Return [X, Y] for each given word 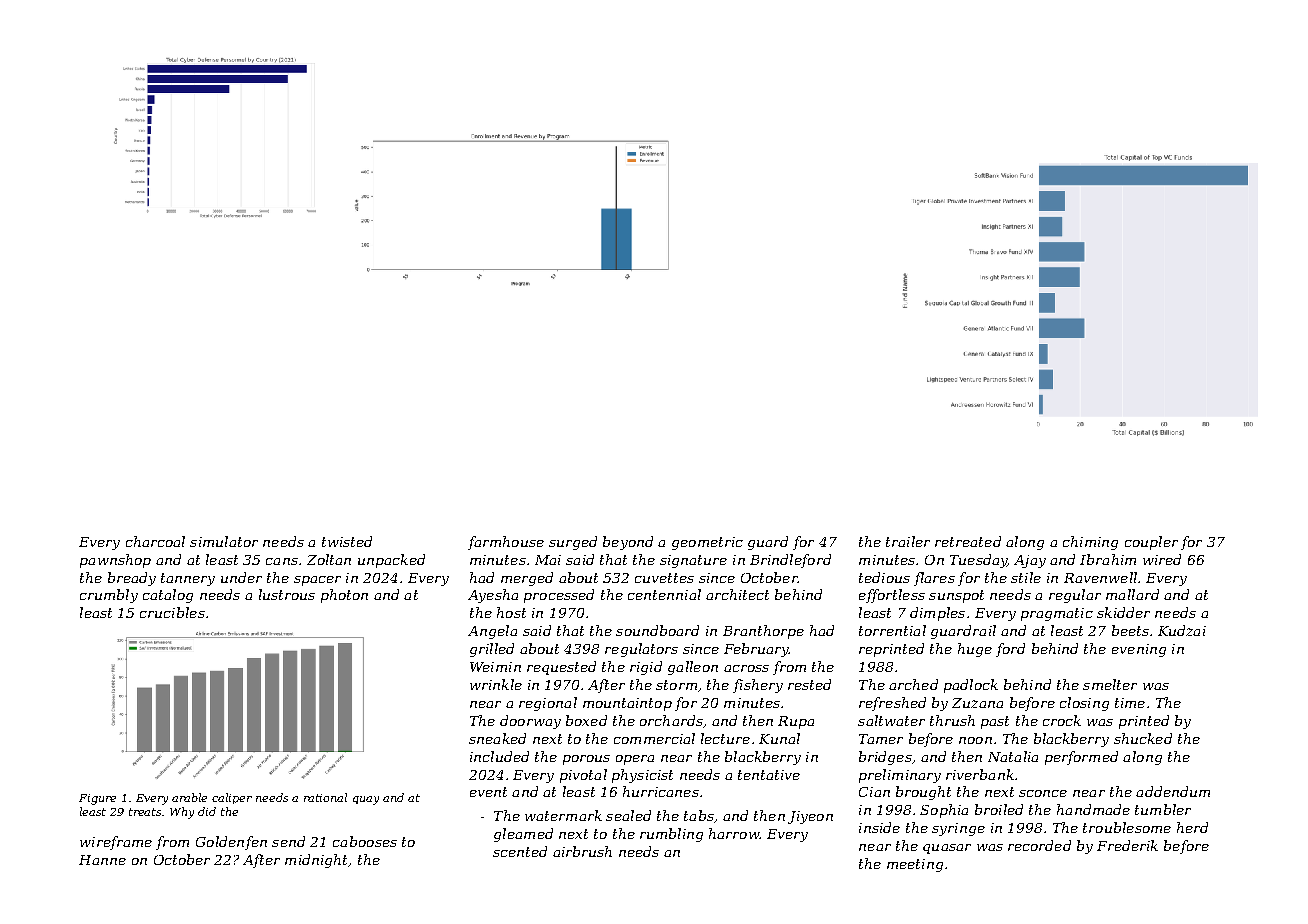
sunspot [956, 596]
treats [146, 812]
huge [975, 650]
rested [809, 684]
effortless [892, 596]
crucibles [172, 612]
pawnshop [115, 561]
